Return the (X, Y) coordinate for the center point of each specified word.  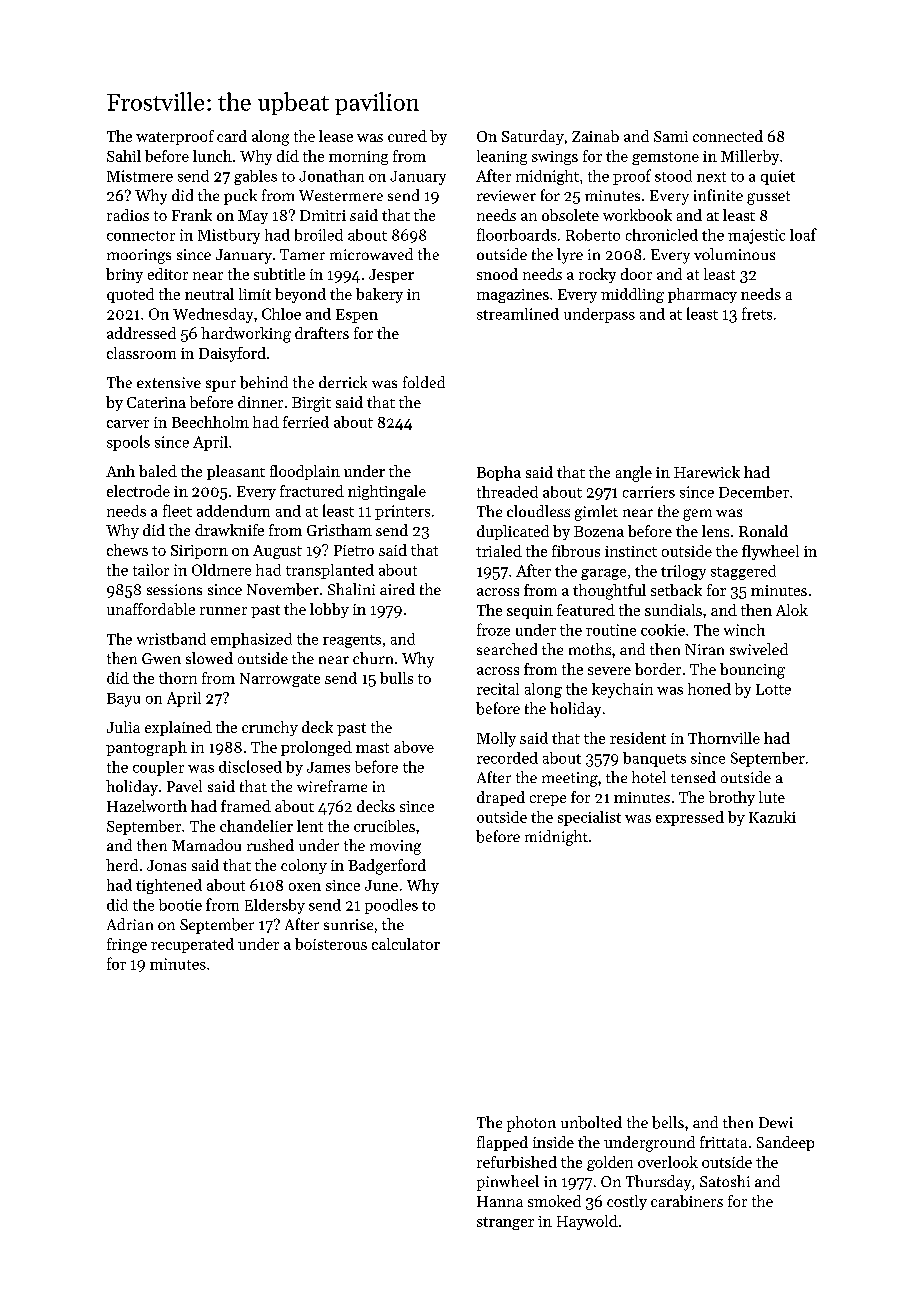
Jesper (391, 276)
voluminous (734, 254)
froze (493, 629)
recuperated (192, 945)
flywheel (770, 552)
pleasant (236, 472)
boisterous (331, 944)
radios (128, 215)
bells (668, 1122)
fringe (127, 945)
